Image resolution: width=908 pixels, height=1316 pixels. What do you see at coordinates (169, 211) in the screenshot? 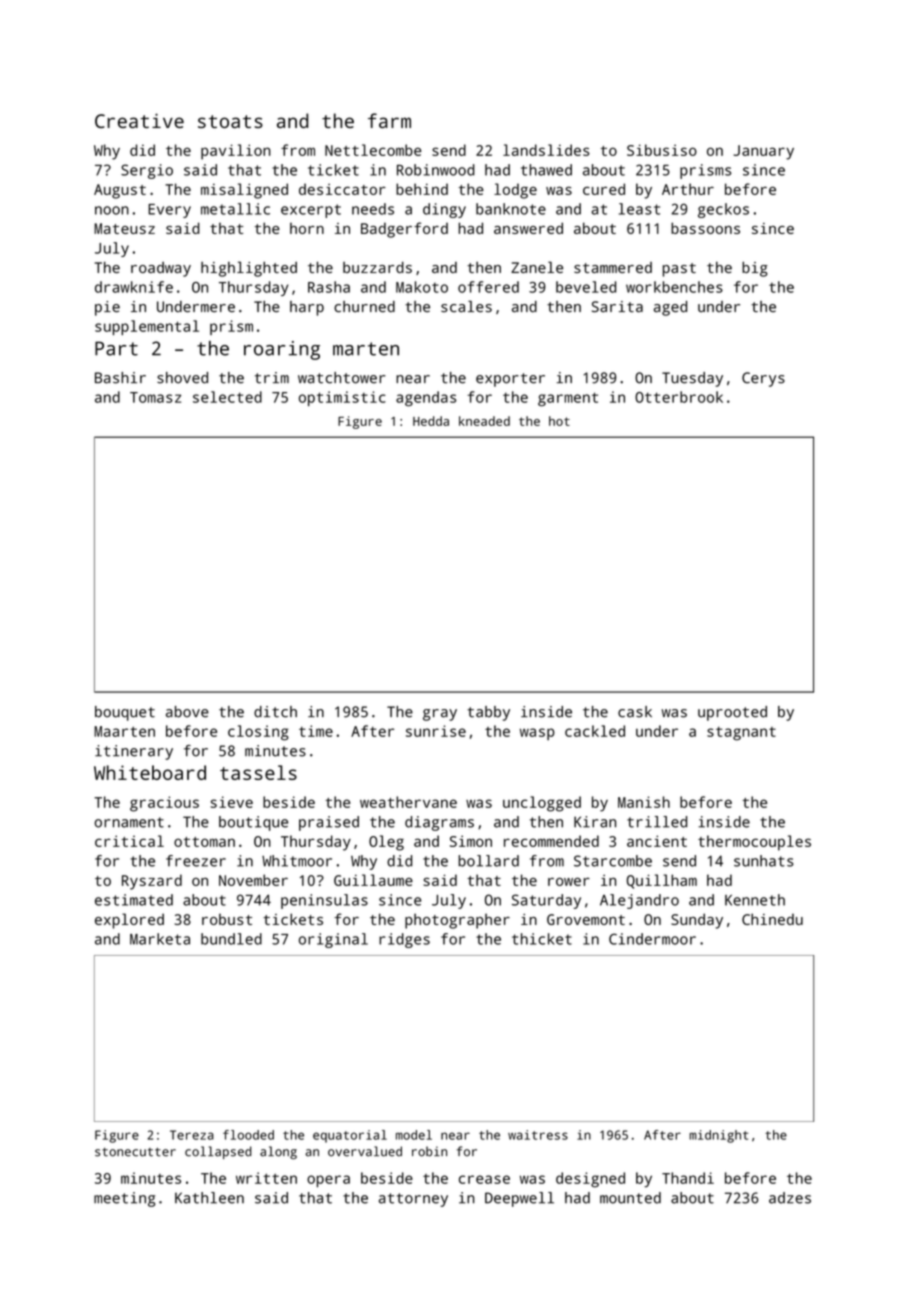
I see `Every` at bounding box center [169, 211].
